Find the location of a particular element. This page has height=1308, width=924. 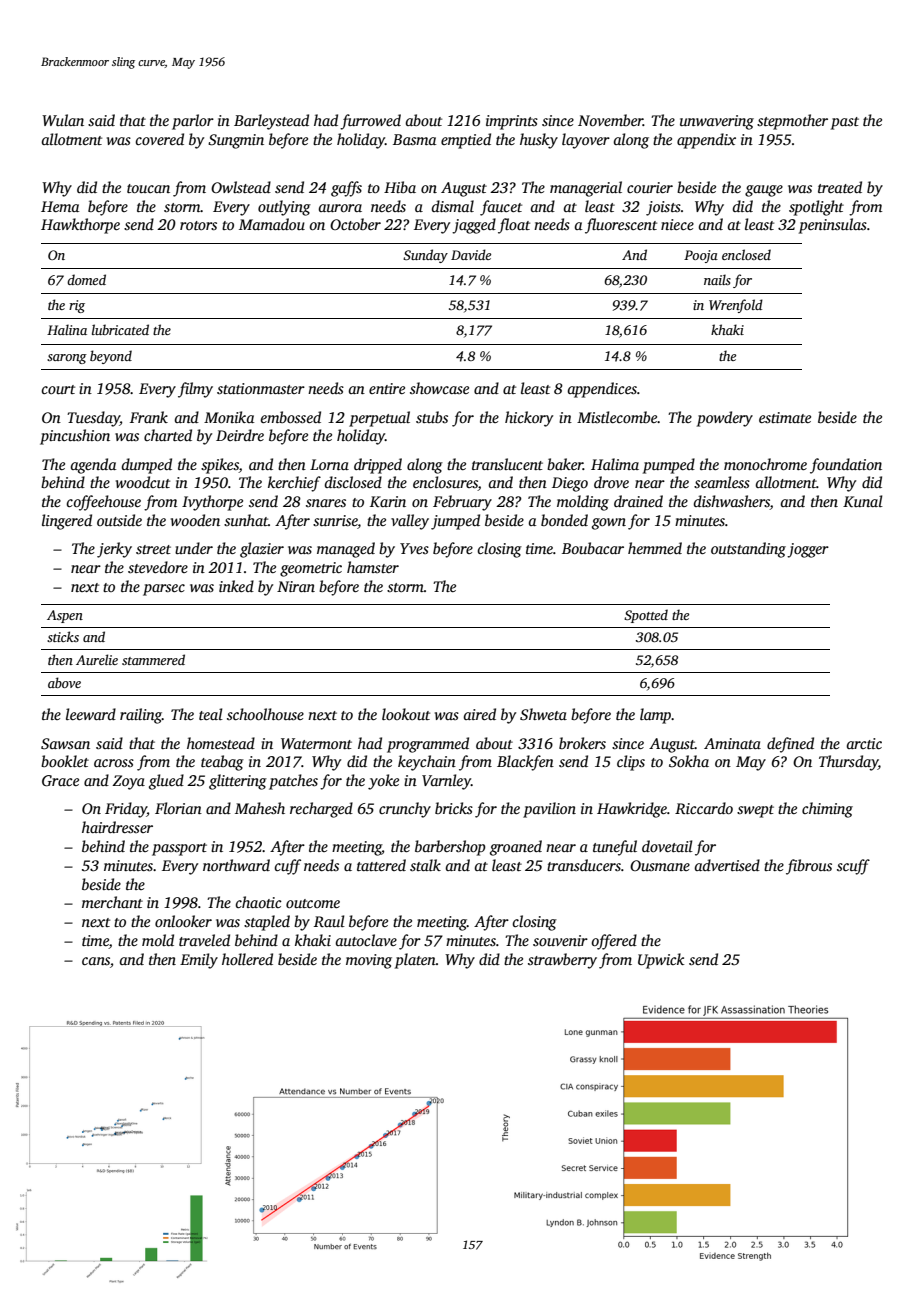

parsec is located at coordinates (164, 590).
